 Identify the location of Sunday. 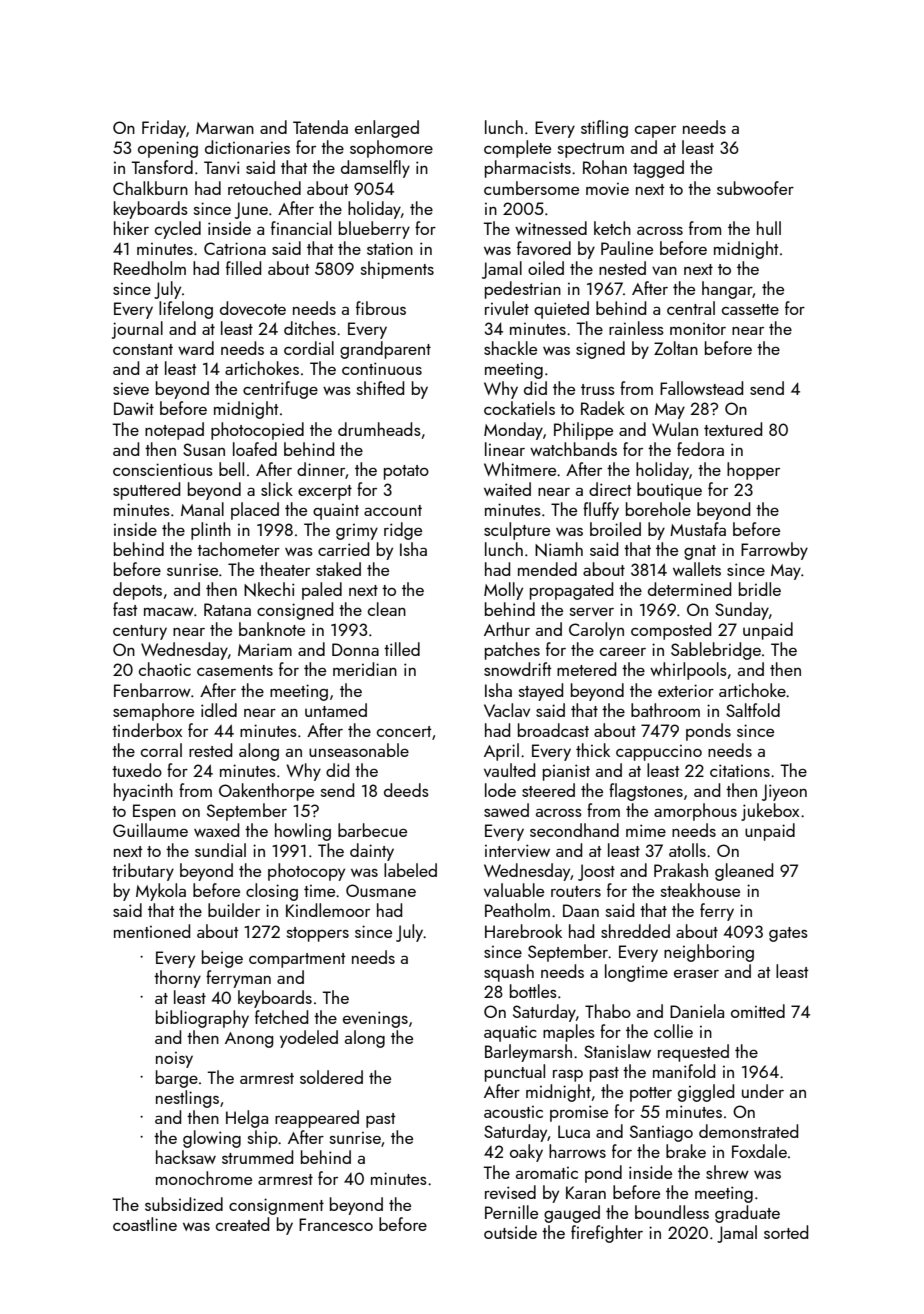
(742, 611).
